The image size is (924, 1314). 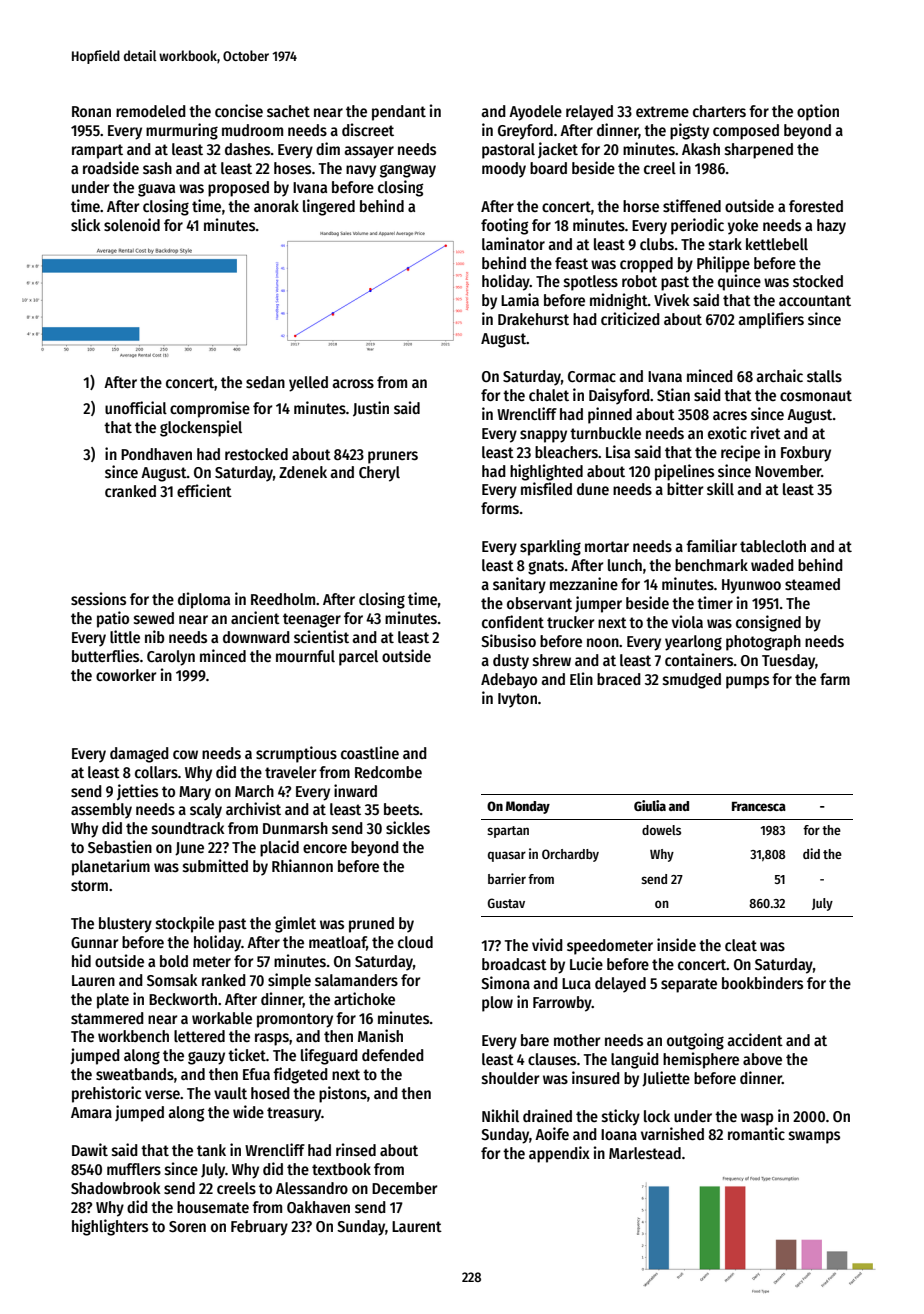 What do you see at coordinates (672, 1134) in the image?
I see `varnished` at bounding box center [672, 1134].
